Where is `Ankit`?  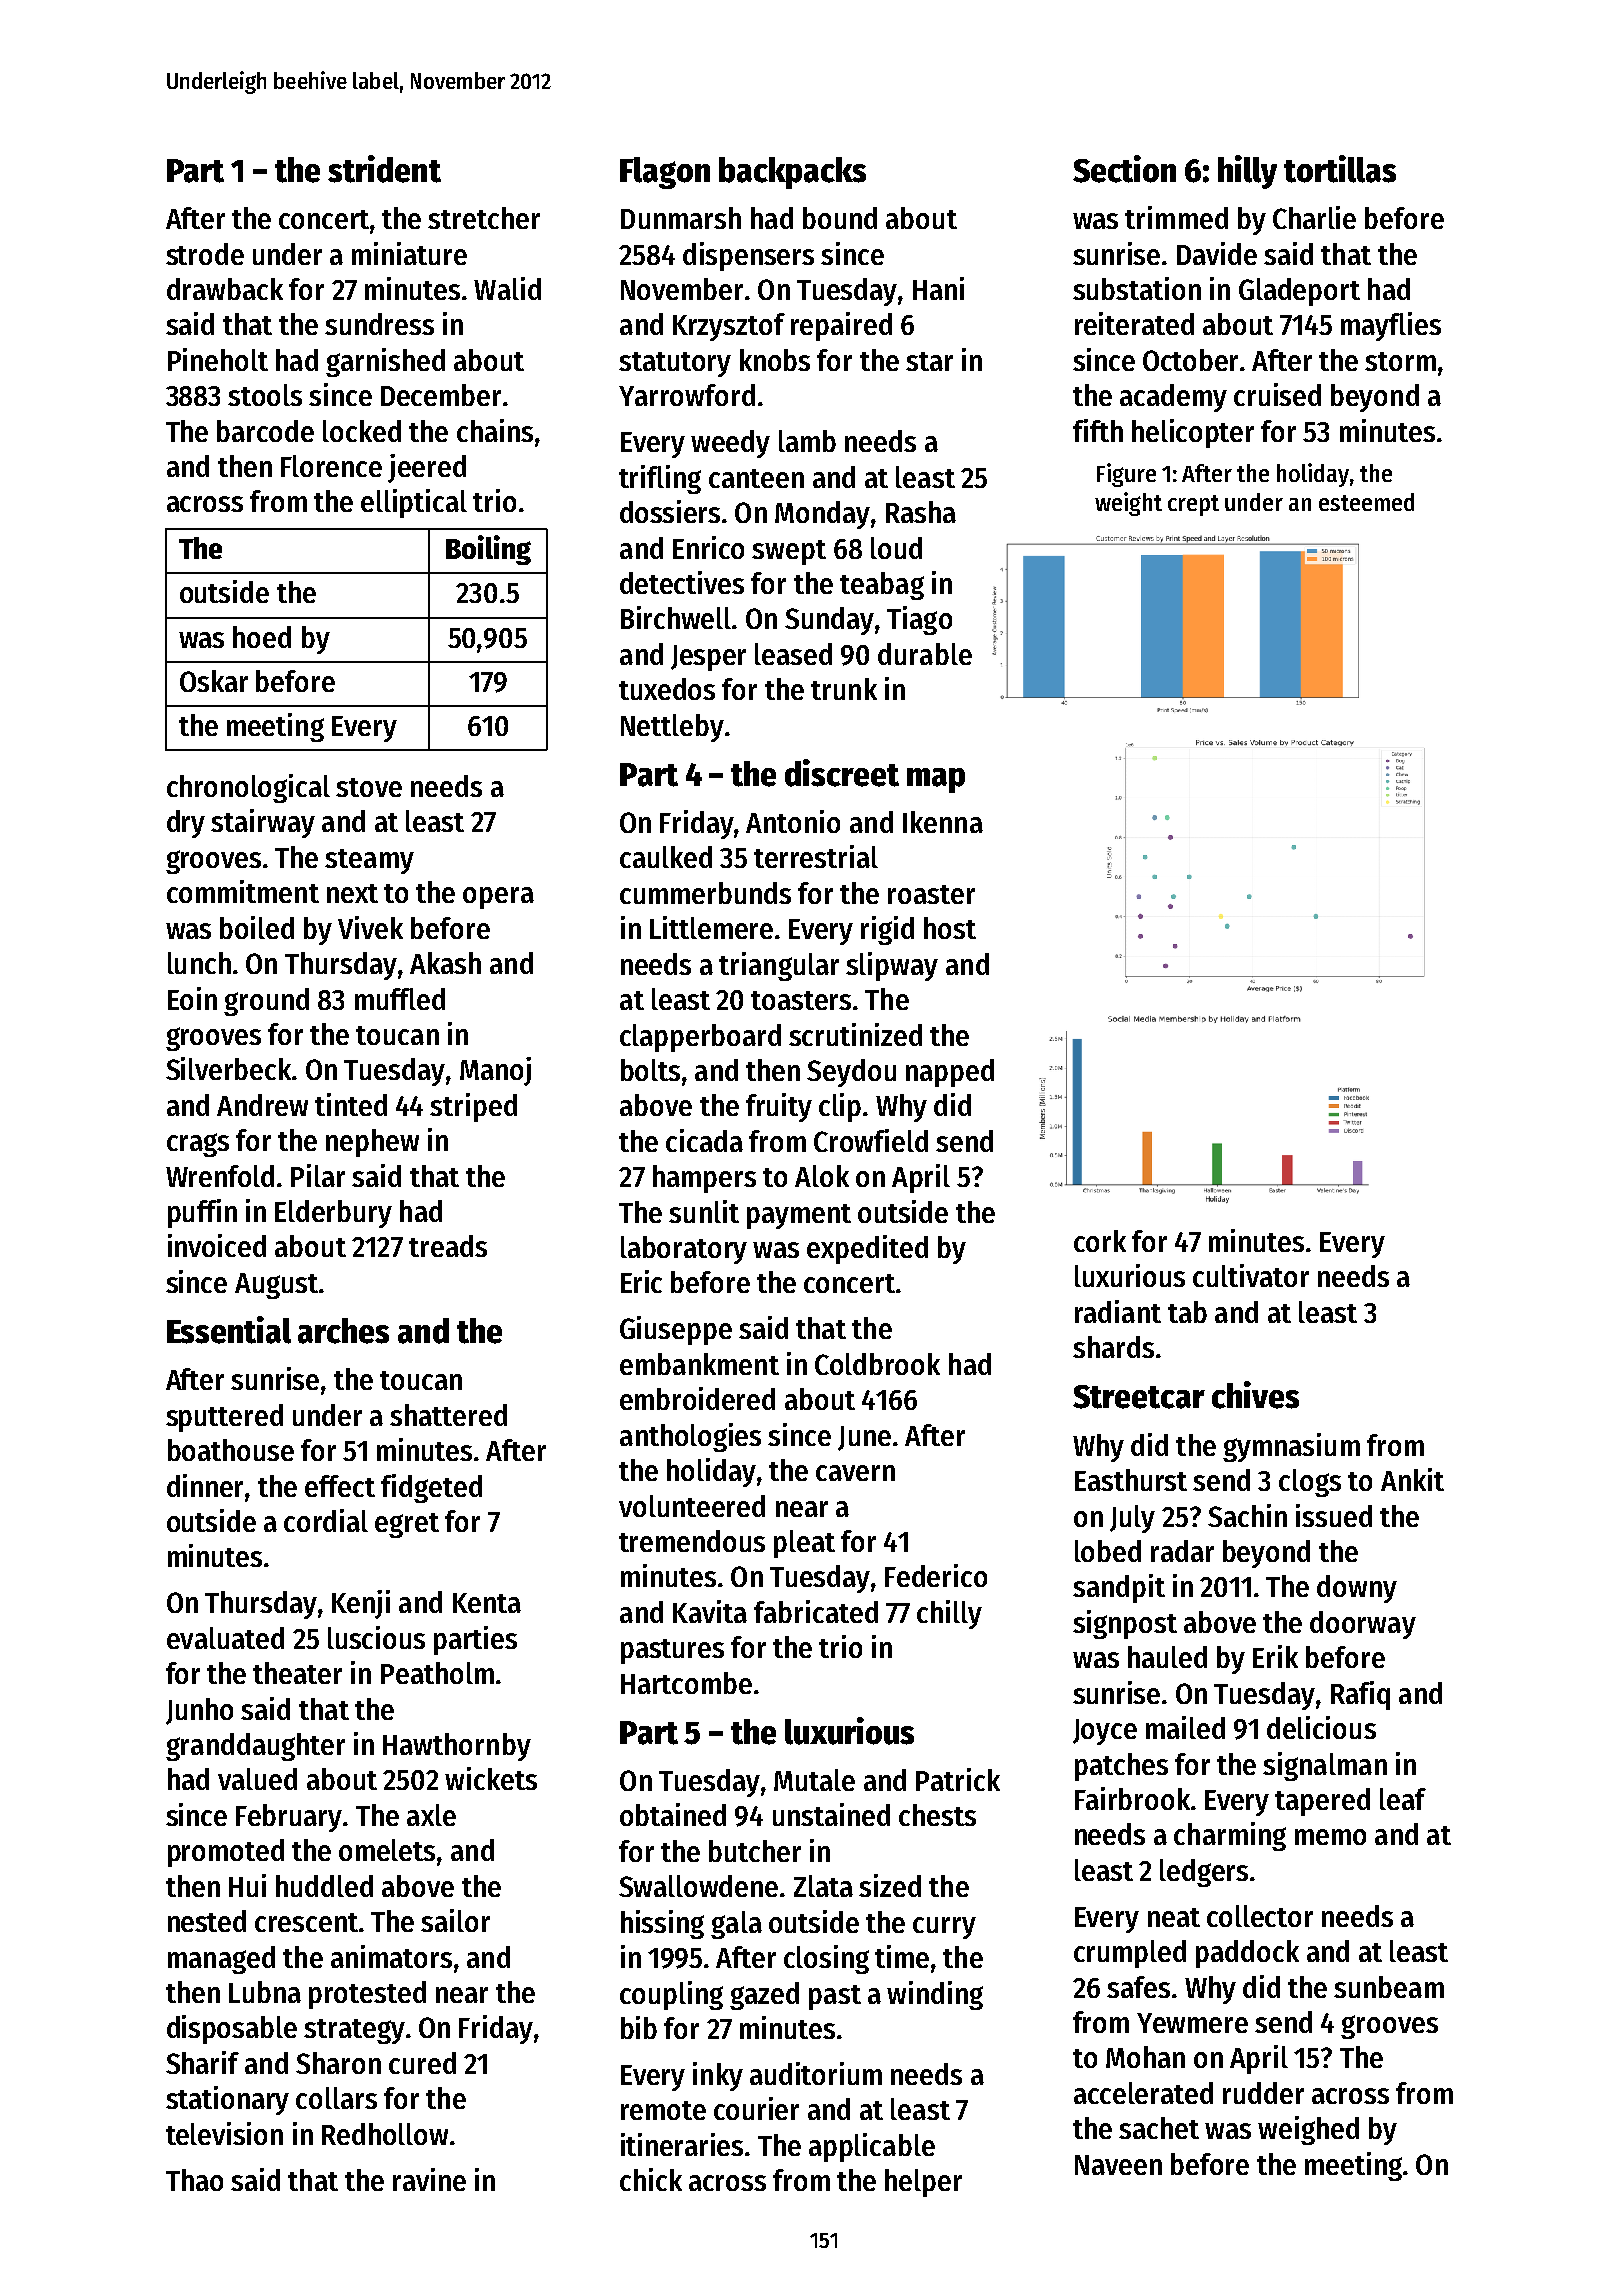 Ankit is located at coordinates (1412, 1479).
